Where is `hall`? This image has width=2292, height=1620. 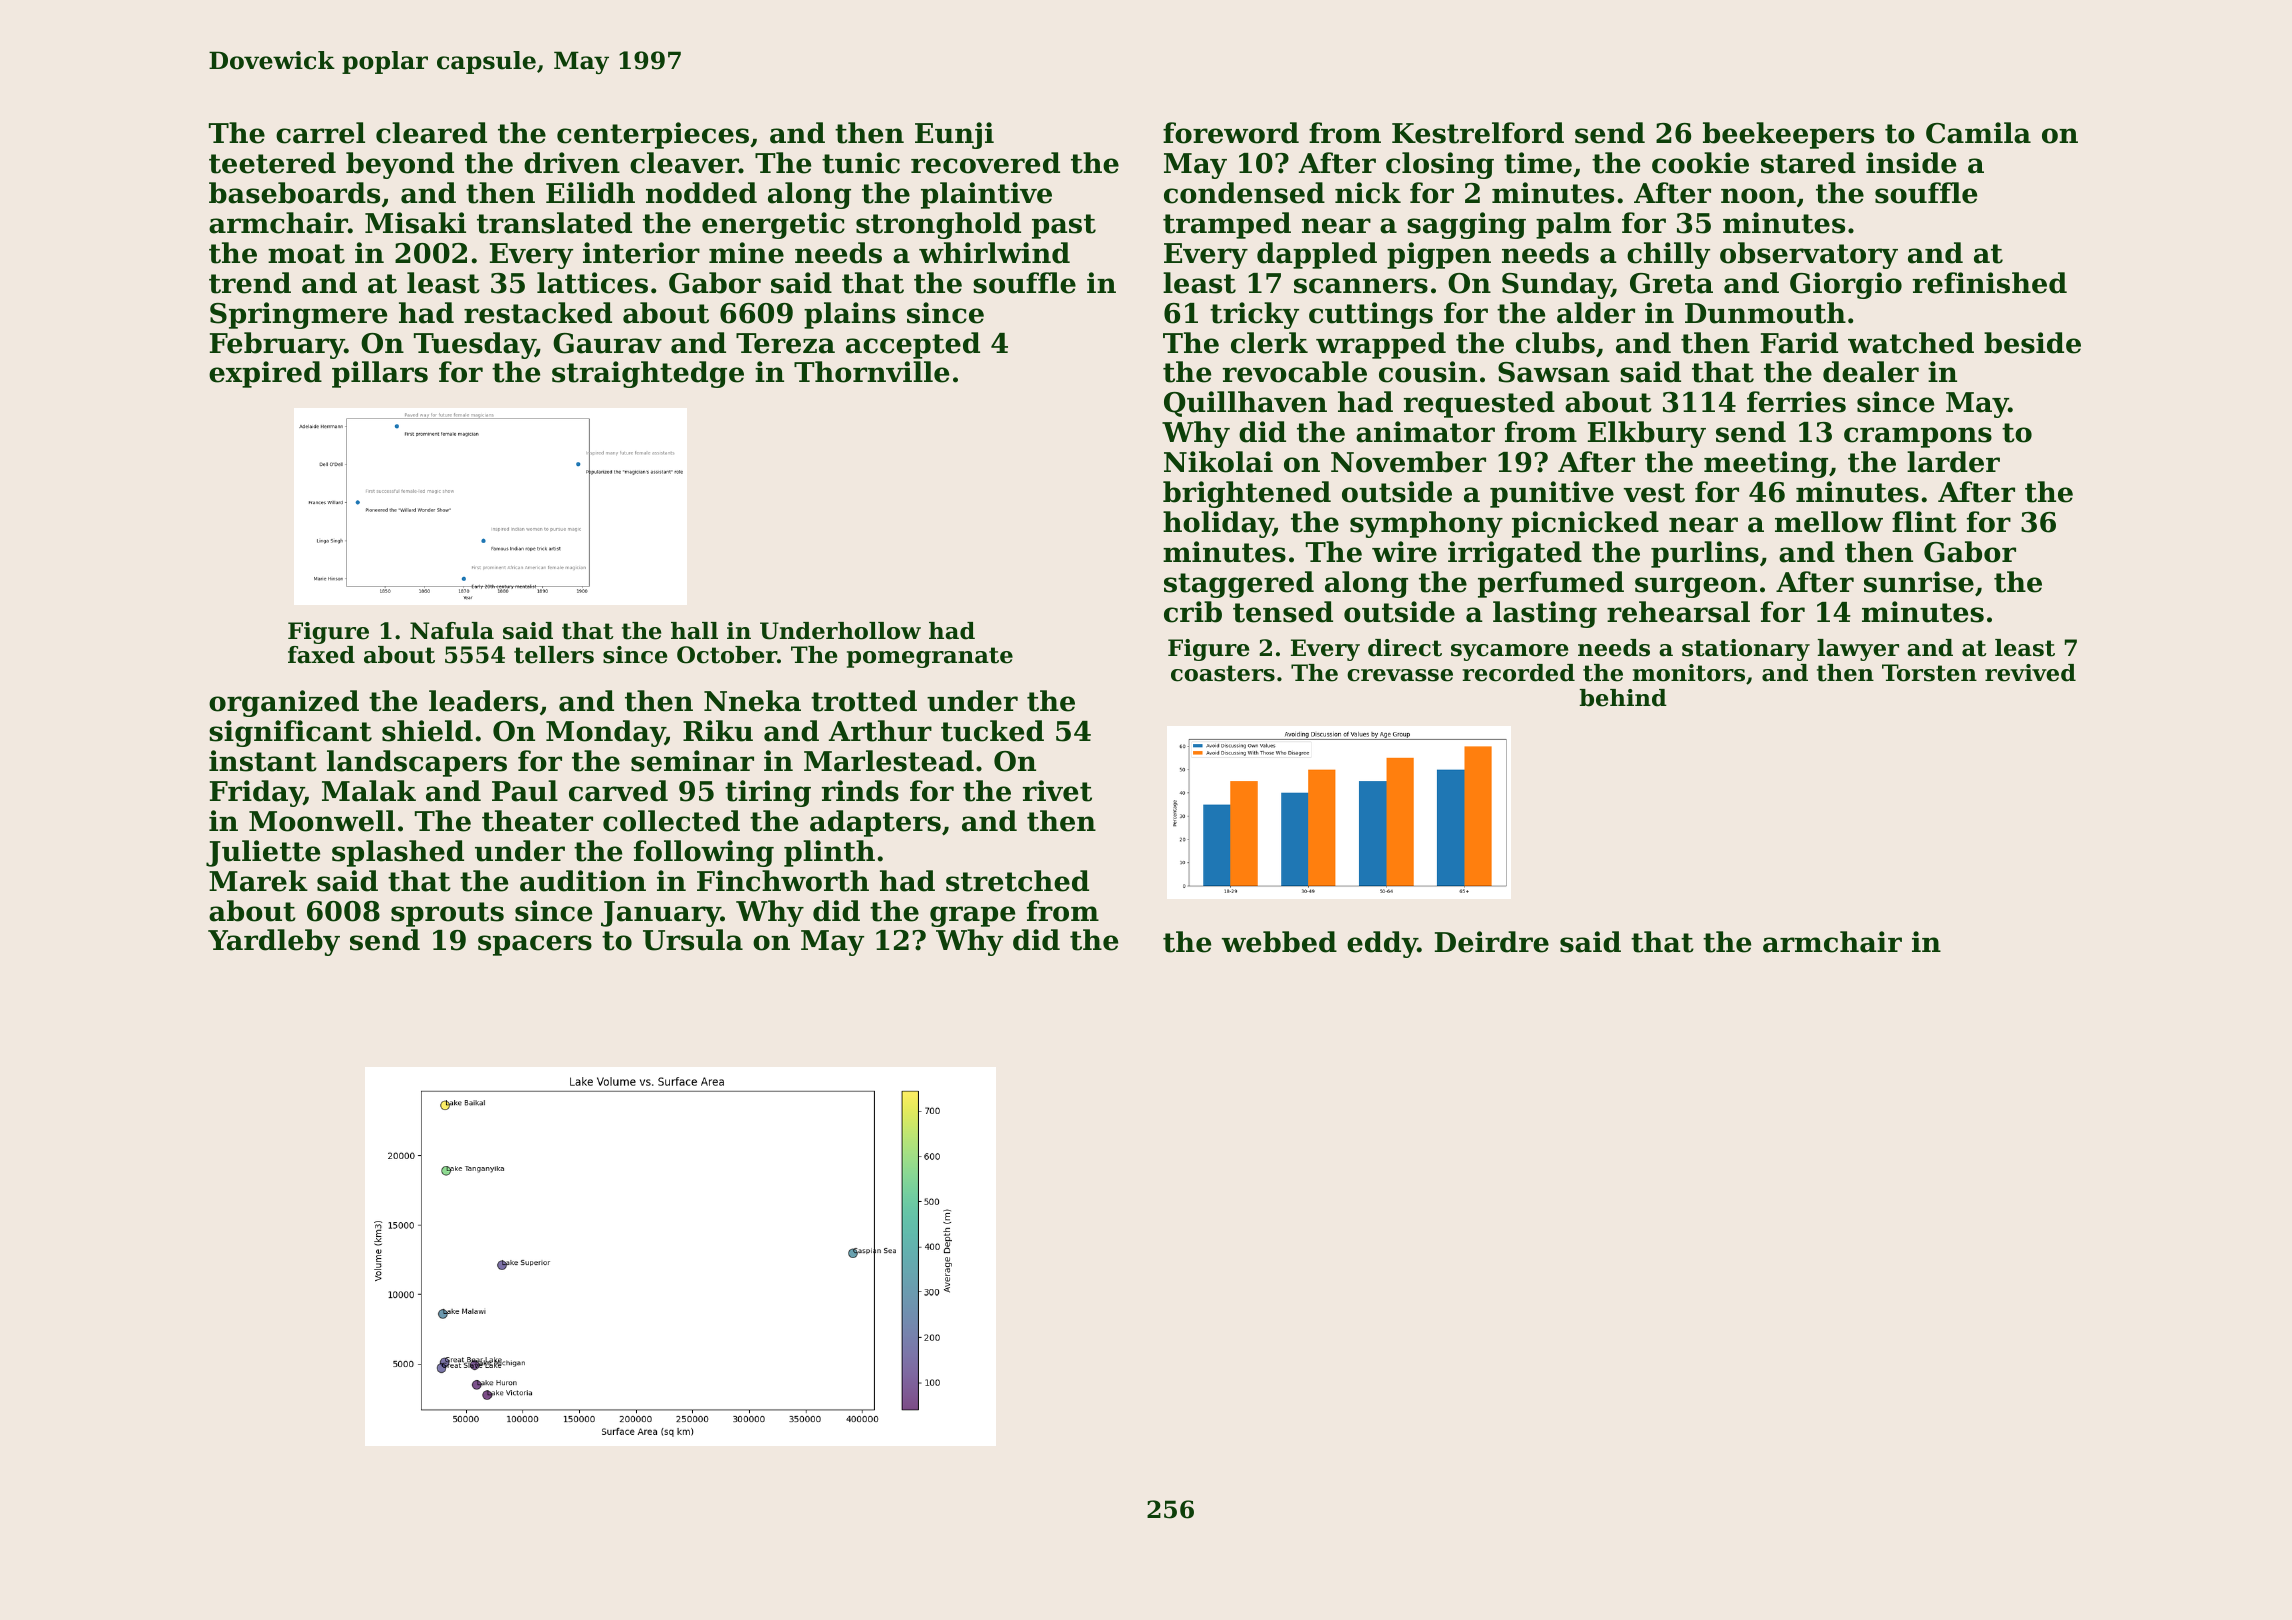 hall is located at coordinates (694, 631).
